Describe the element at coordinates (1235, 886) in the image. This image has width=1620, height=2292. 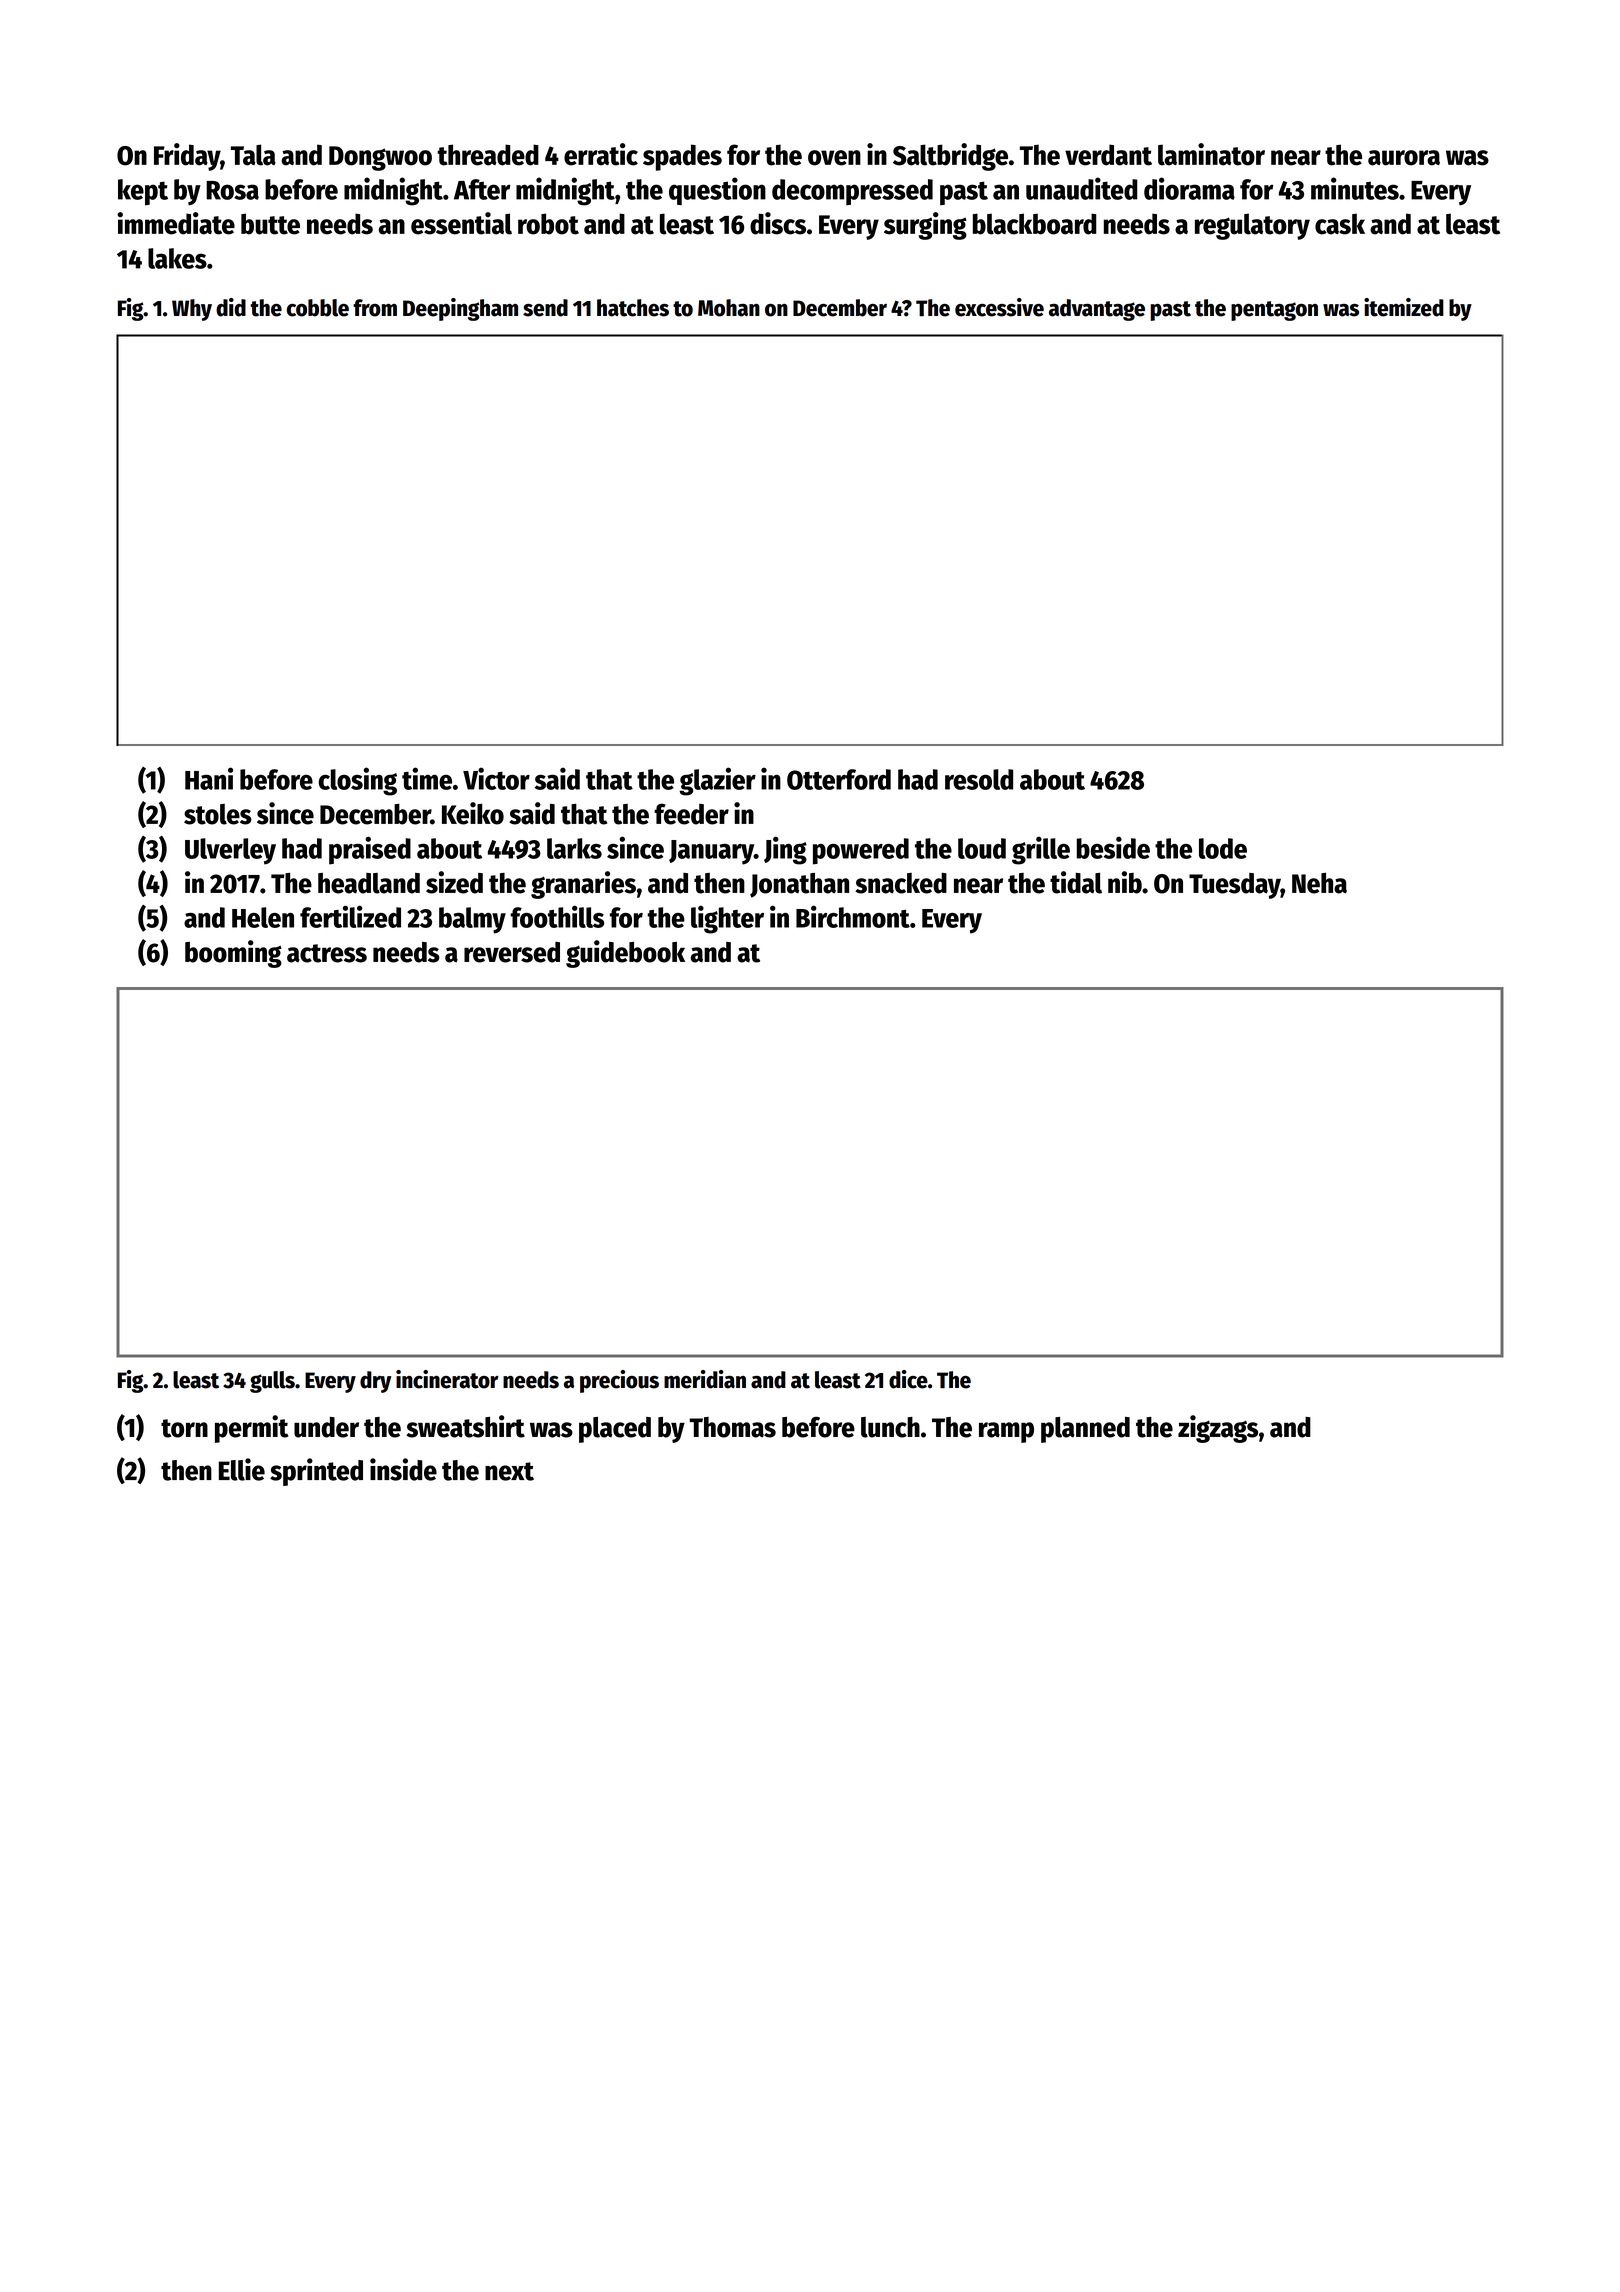
I see `Tuesday` at that location.
